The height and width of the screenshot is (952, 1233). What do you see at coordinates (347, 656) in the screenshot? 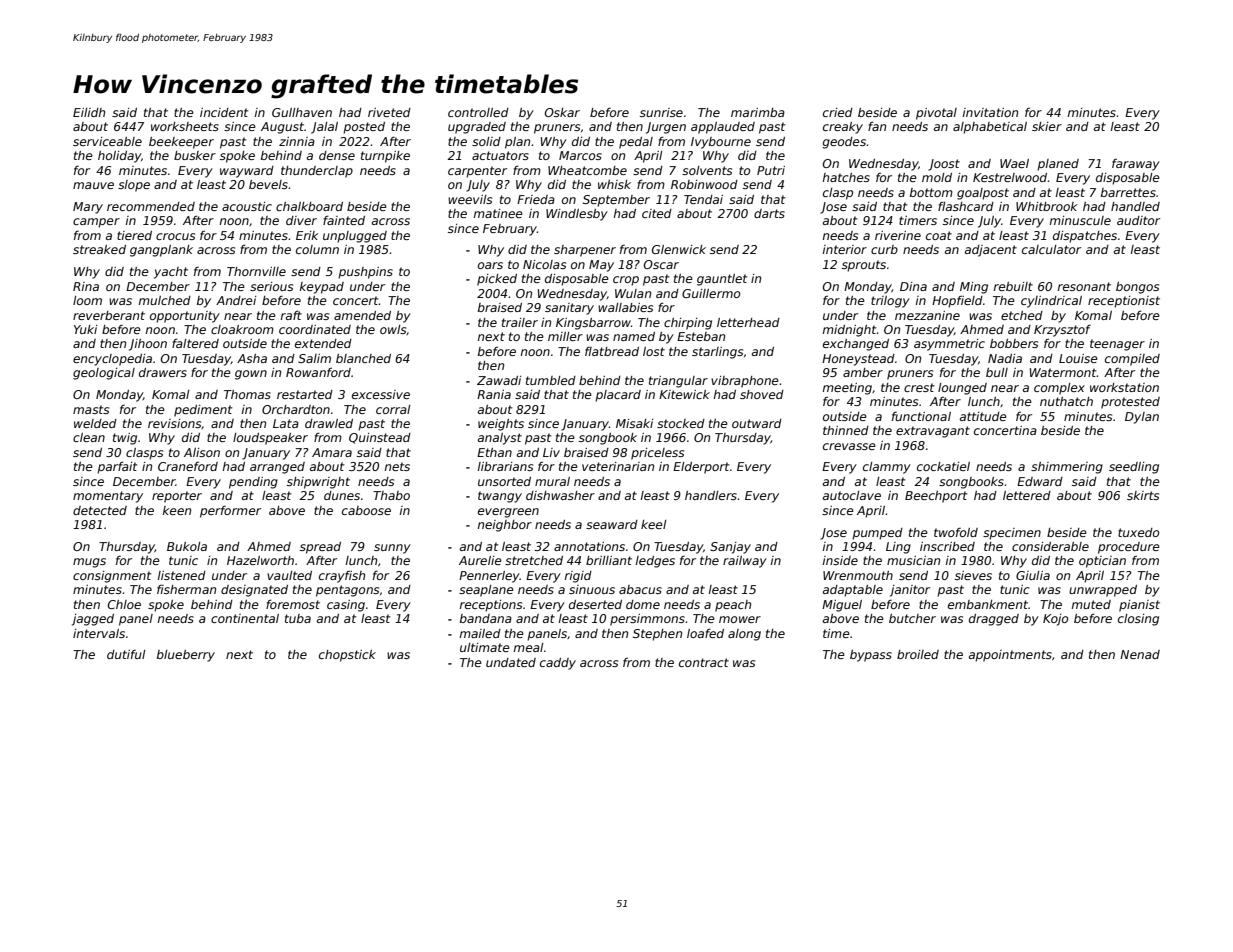
I see `chopstick` at bounding box center [347, 656].
